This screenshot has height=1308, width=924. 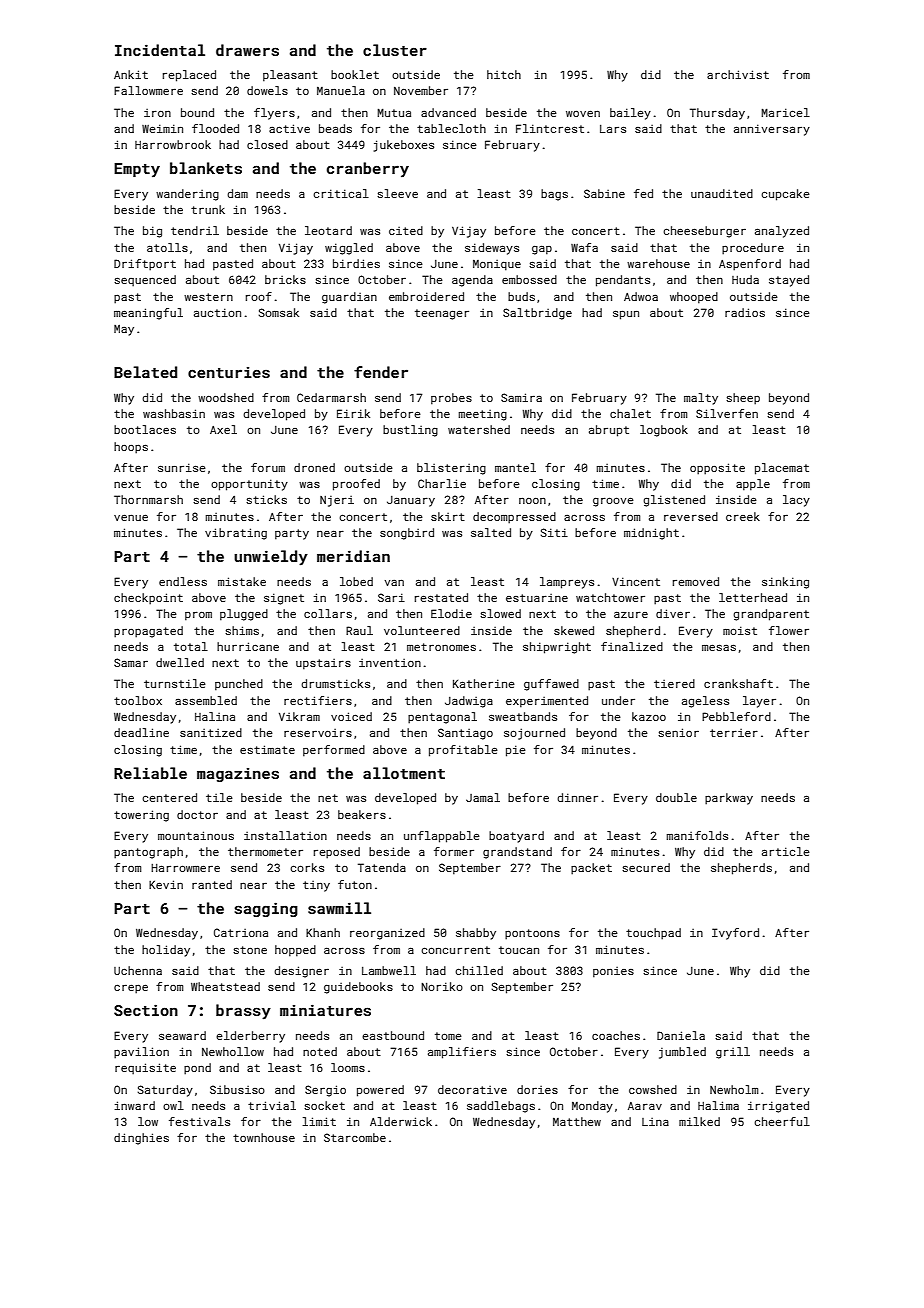 I want to click on iron, so click(x=157, y=113).
